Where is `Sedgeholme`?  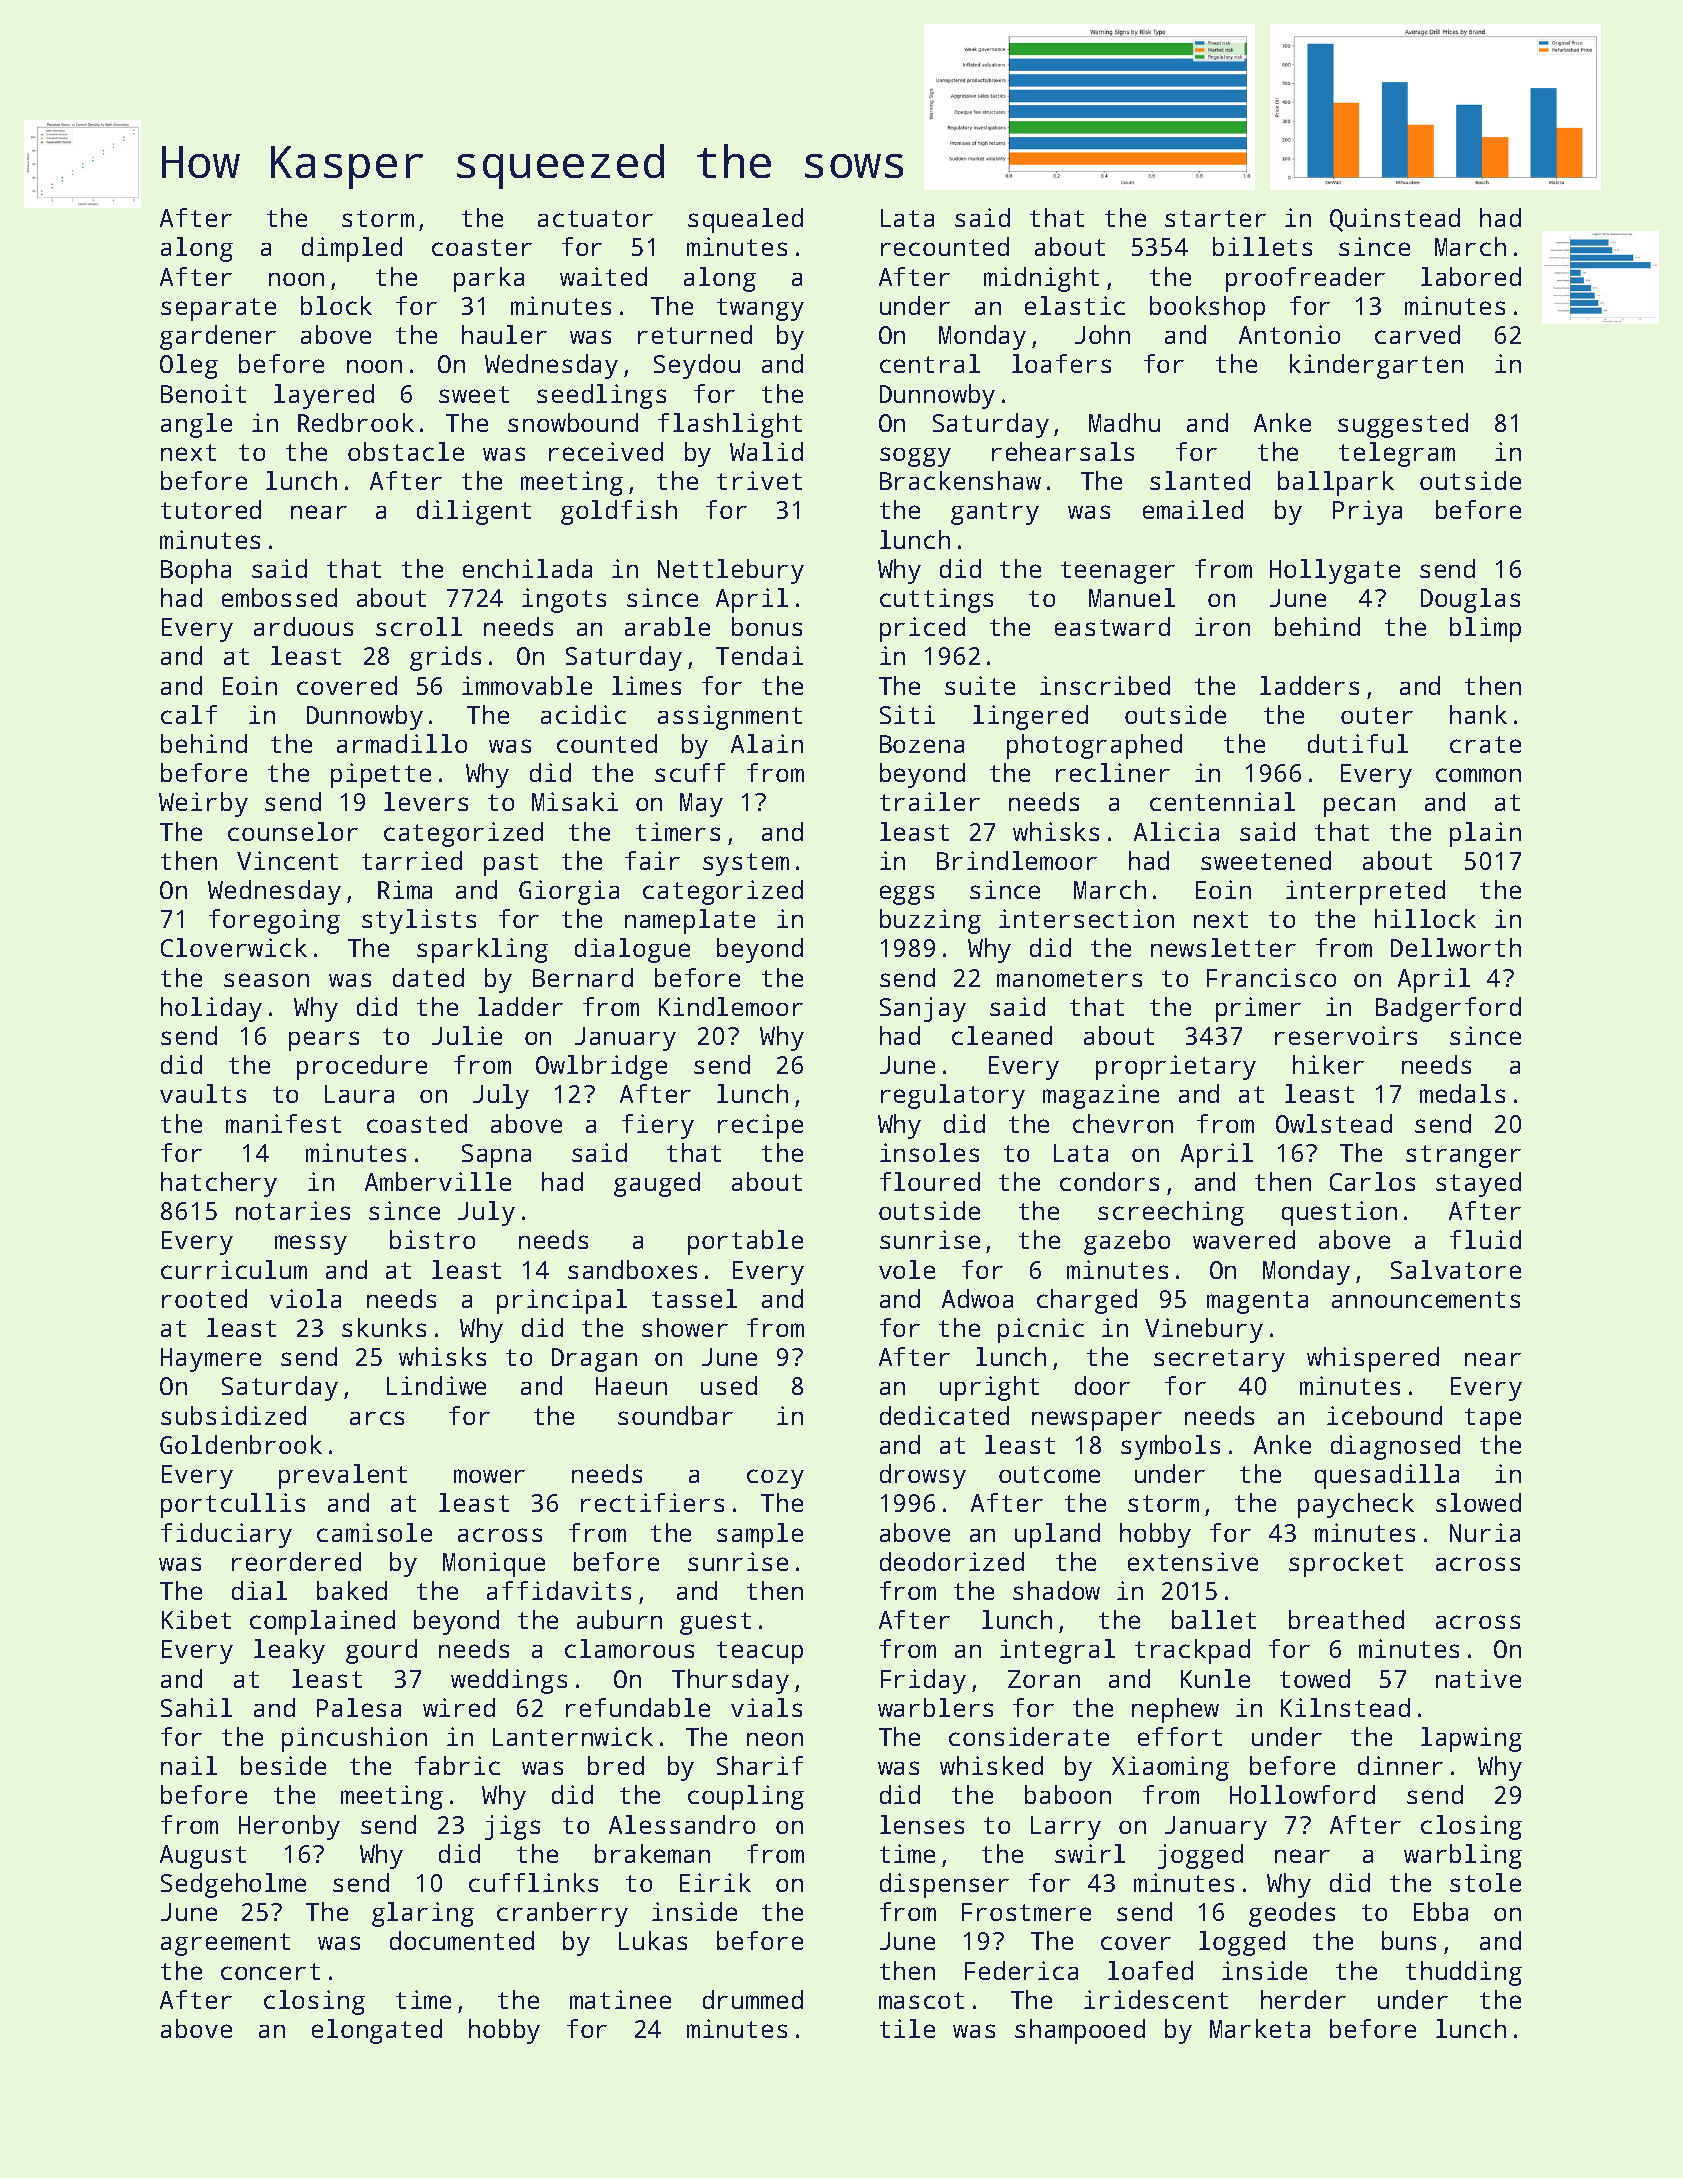
Sedgeholme is located at coordinates (233, 1885).
